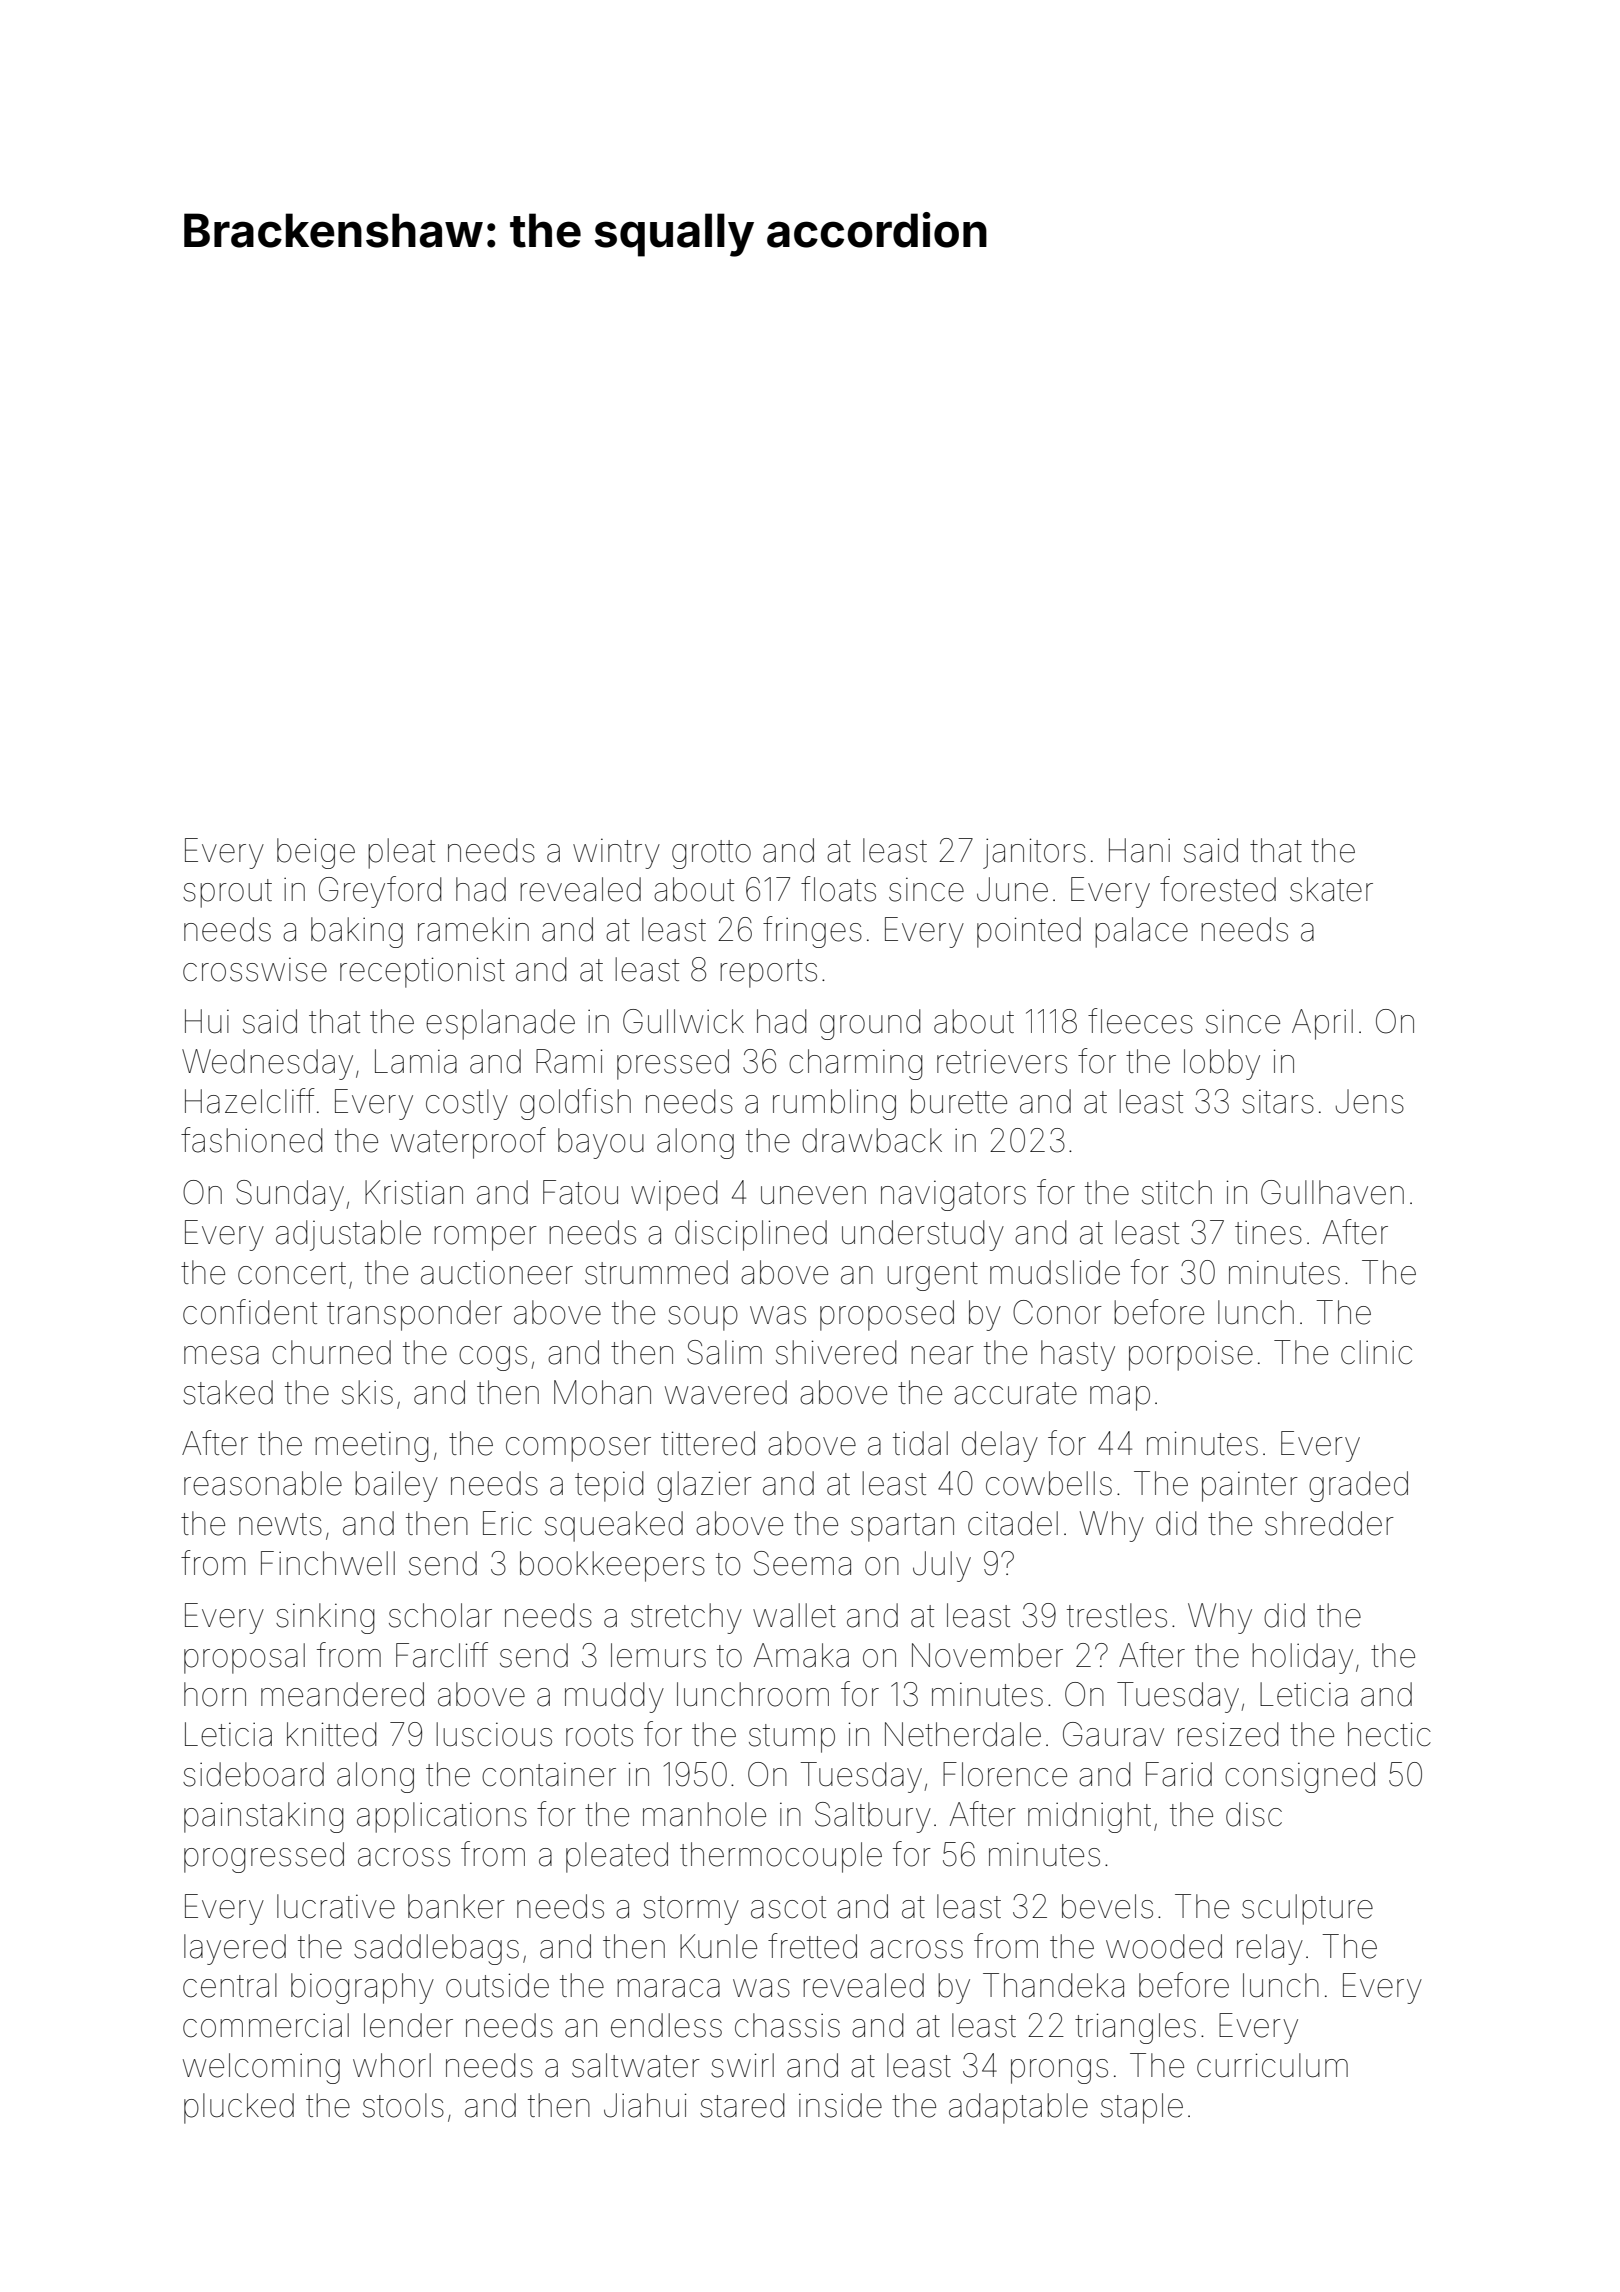 Image resolution: width=1620 pixels, height=2292 pixels. Describe the element at coordinates (658, 1655) in the screenshot. I see `lemurs` at that location.
